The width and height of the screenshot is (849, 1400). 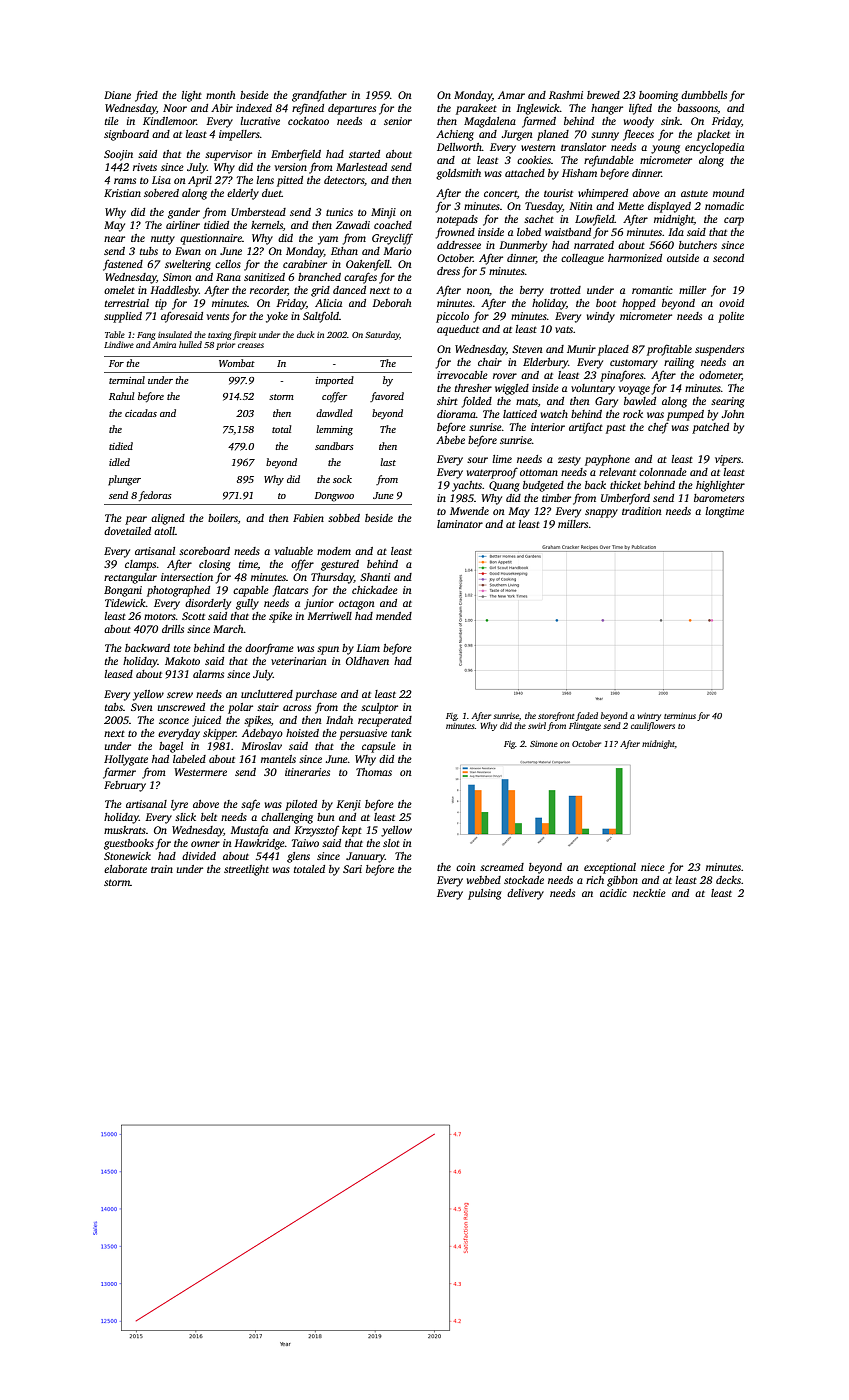 I want to click on Bongani, so click(x=123, y=591).
